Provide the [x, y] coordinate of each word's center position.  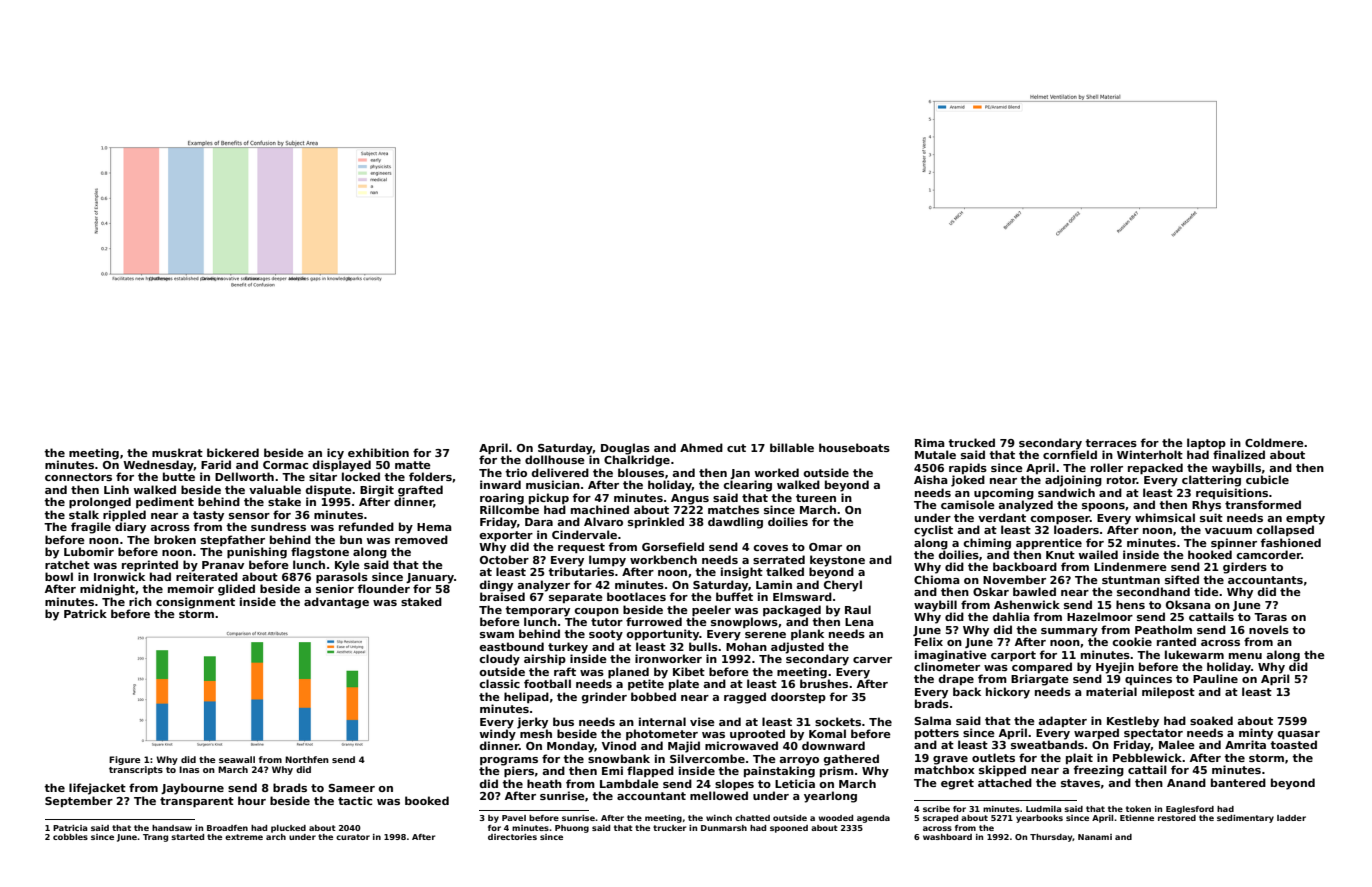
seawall [237, 759]
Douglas [625, 449]
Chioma [937, 579]
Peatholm [1163, 629]
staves [1080, 783]
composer [1060, 520]
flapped [650, 771]
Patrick [85, 613]
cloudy [499, 660]
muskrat [177, 452]
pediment [165, 502]
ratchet [67, 564]
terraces [1111, 443]
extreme [244, 837]
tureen [816, 498]
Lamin [774, 584]
